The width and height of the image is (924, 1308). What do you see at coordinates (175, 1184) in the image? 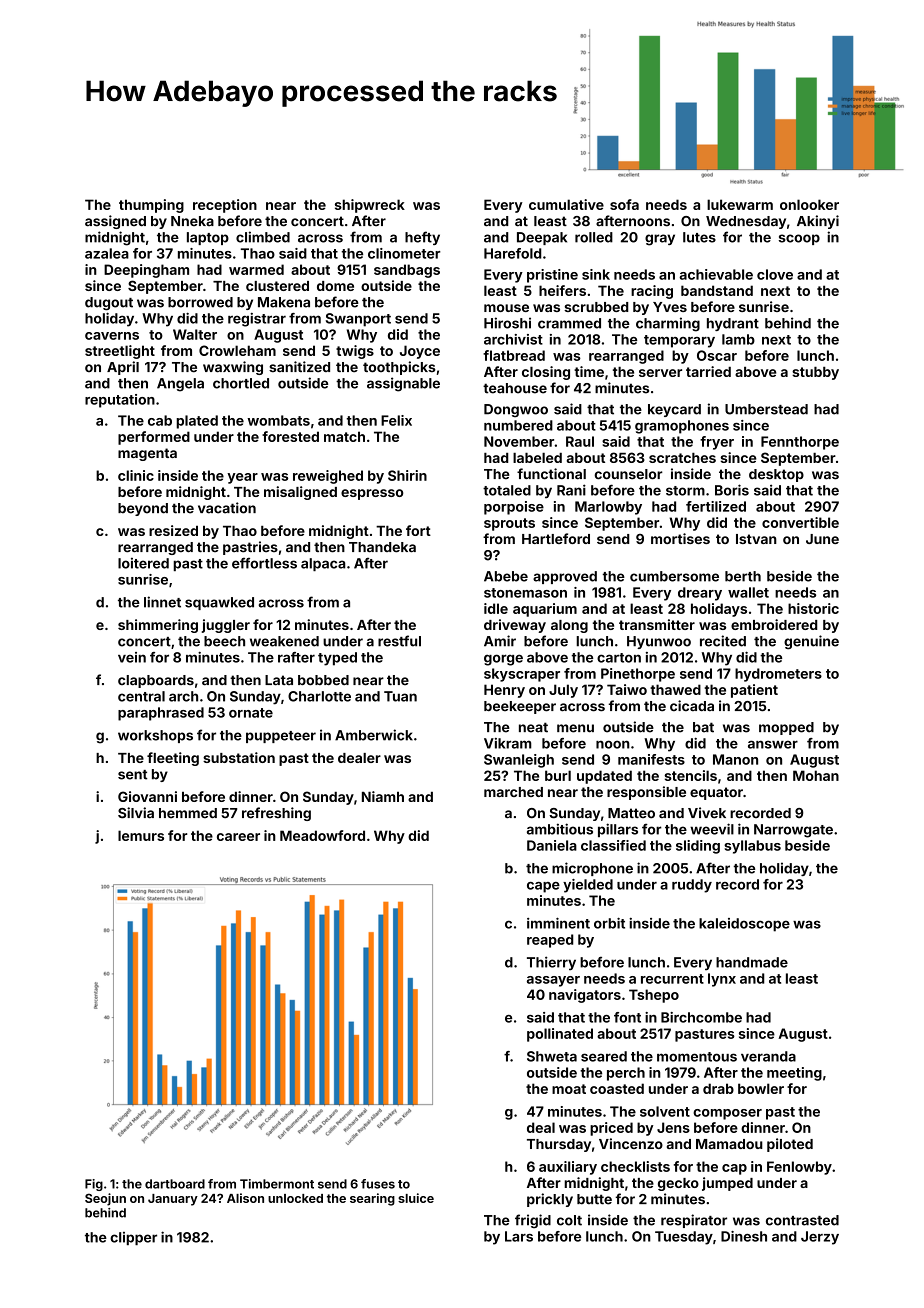
I see `dartboard` at bounding box center [175, 1184].
